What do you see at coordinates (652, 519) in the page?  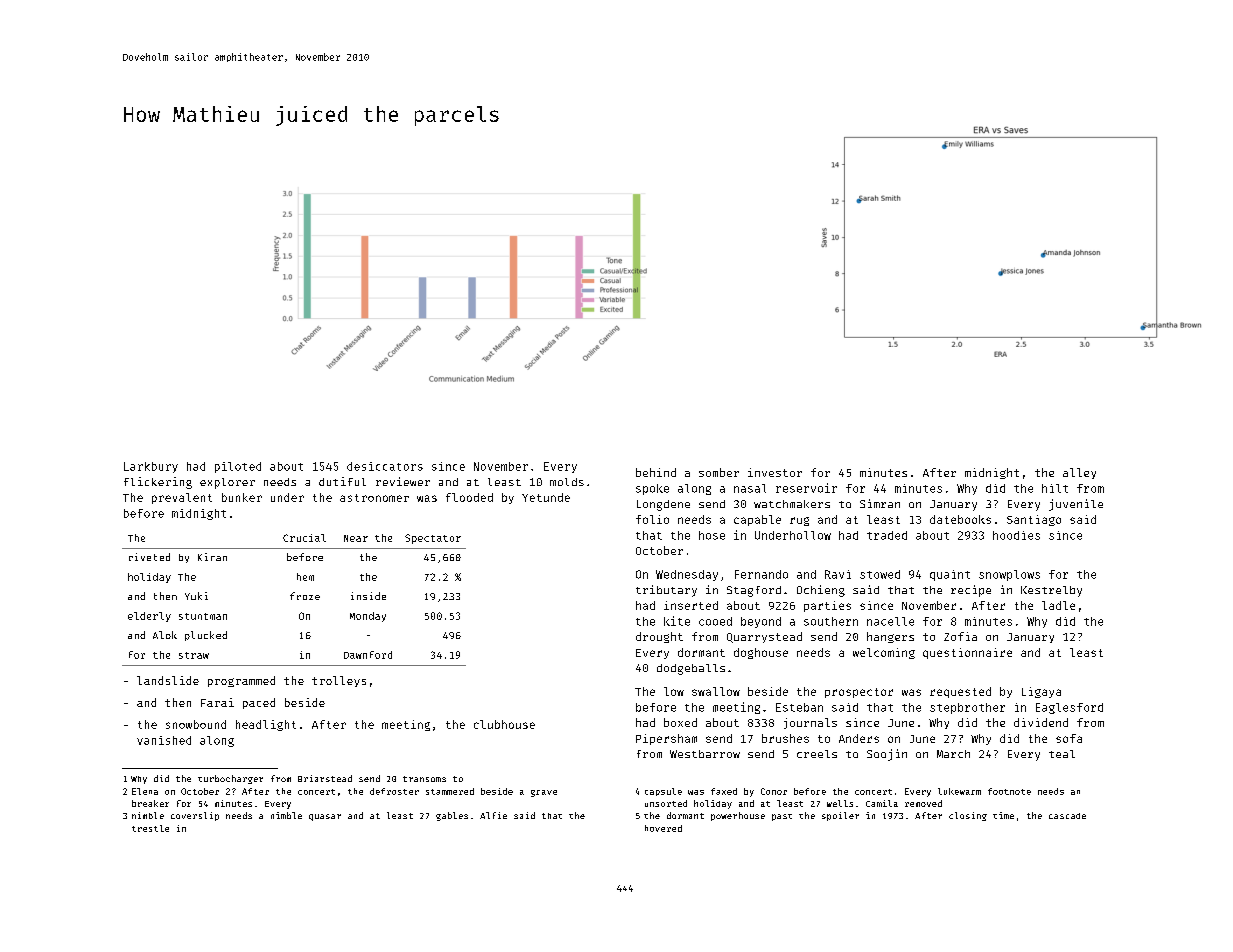 I see `folio` at bounding box center [652, 519].
